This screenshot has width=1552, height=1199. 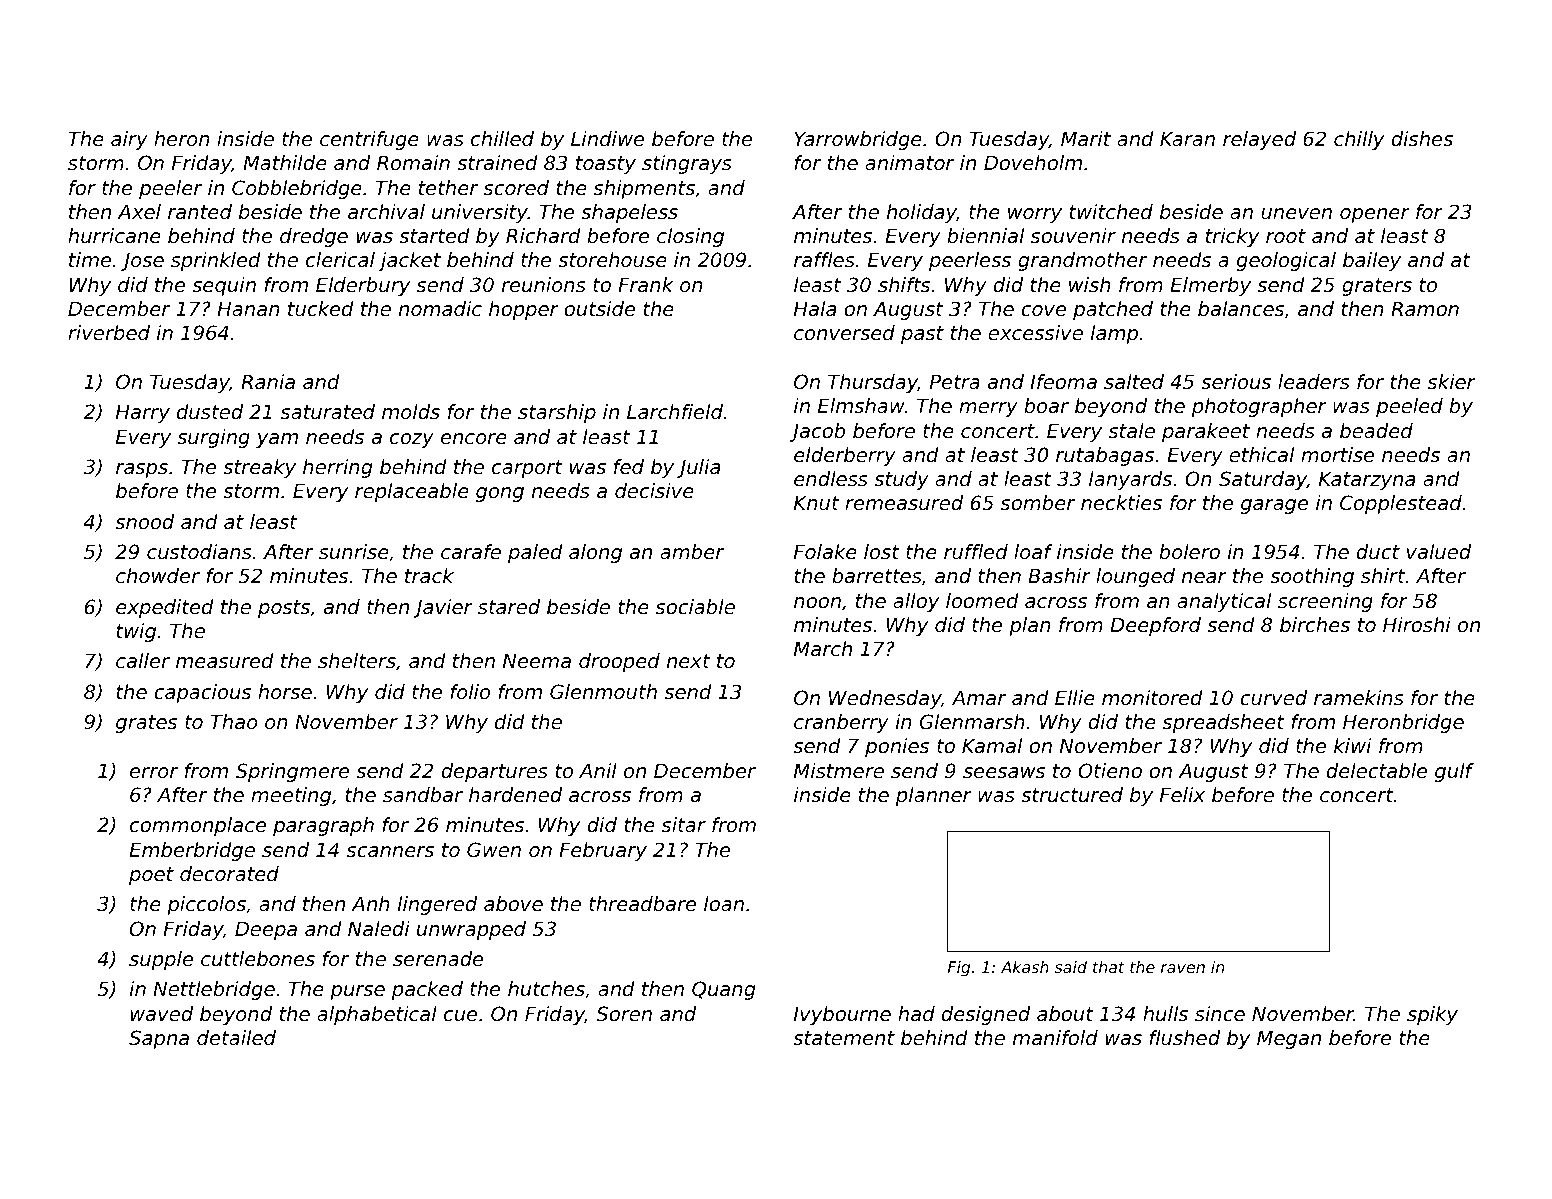 What do you see at coordinates (992, 745) in the screenshot?
I see `Kamal` at bounding box center [992, 745].
